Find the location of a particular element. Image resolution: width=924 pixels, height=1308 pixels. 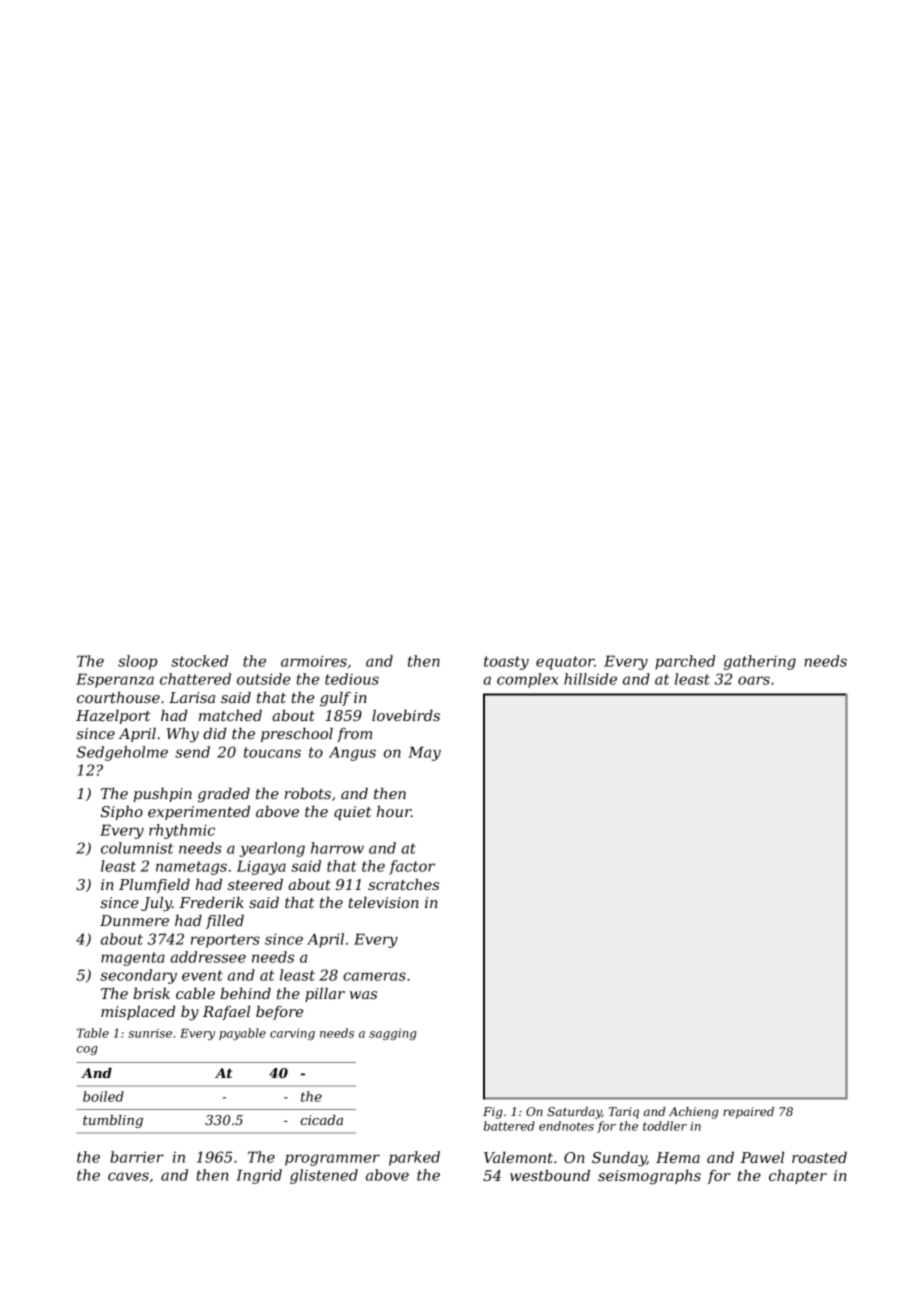

gathering is located at coordinates (760, 662).
